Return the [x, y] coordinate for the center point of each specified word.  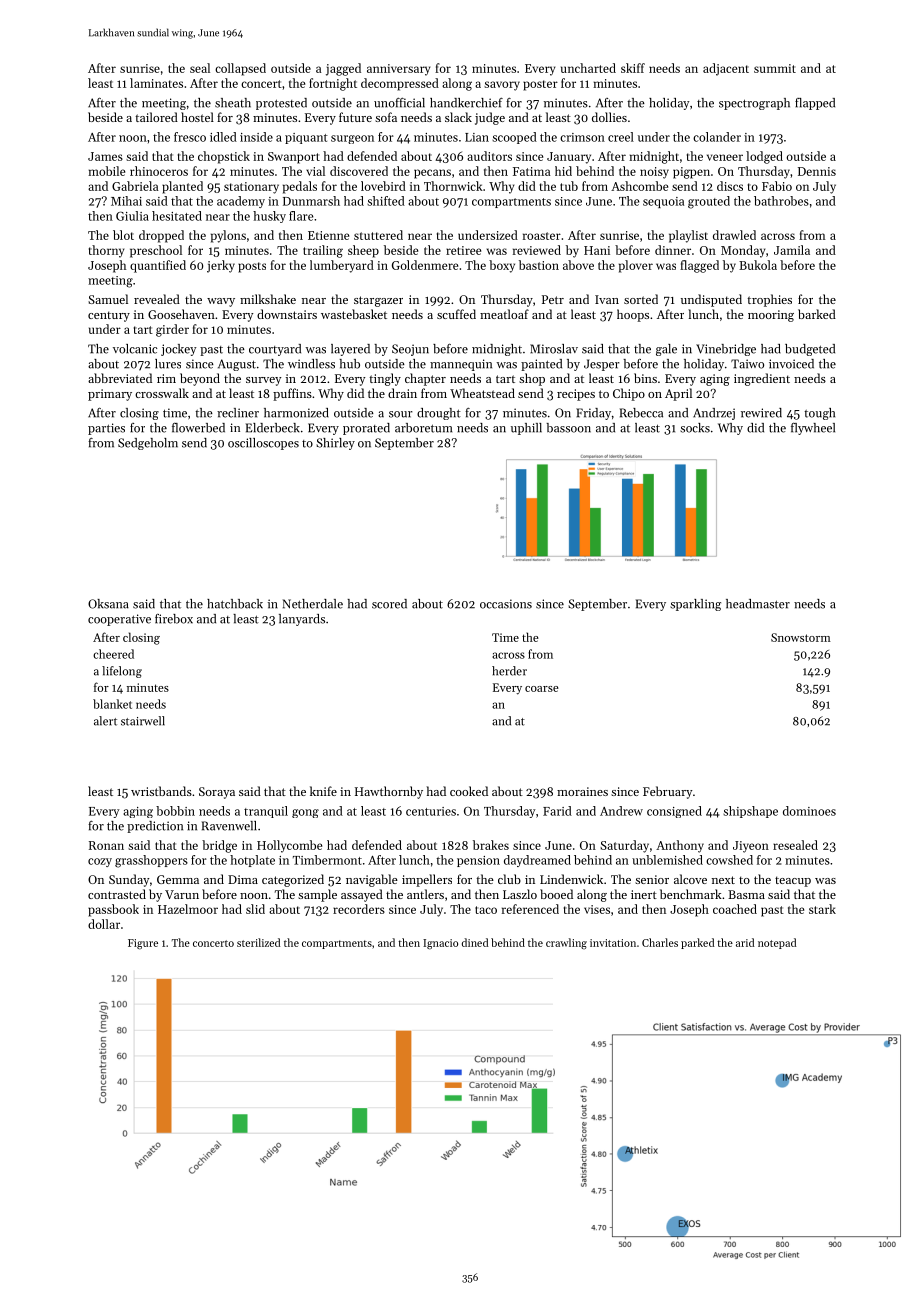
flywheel [813, 429]
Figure [143, 944]
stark [822, 909]
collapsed [240, 69]
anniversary [398, 70]
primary [110, 395]
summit [775, 68]
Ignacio [440, 944]
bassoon [568, 428]
